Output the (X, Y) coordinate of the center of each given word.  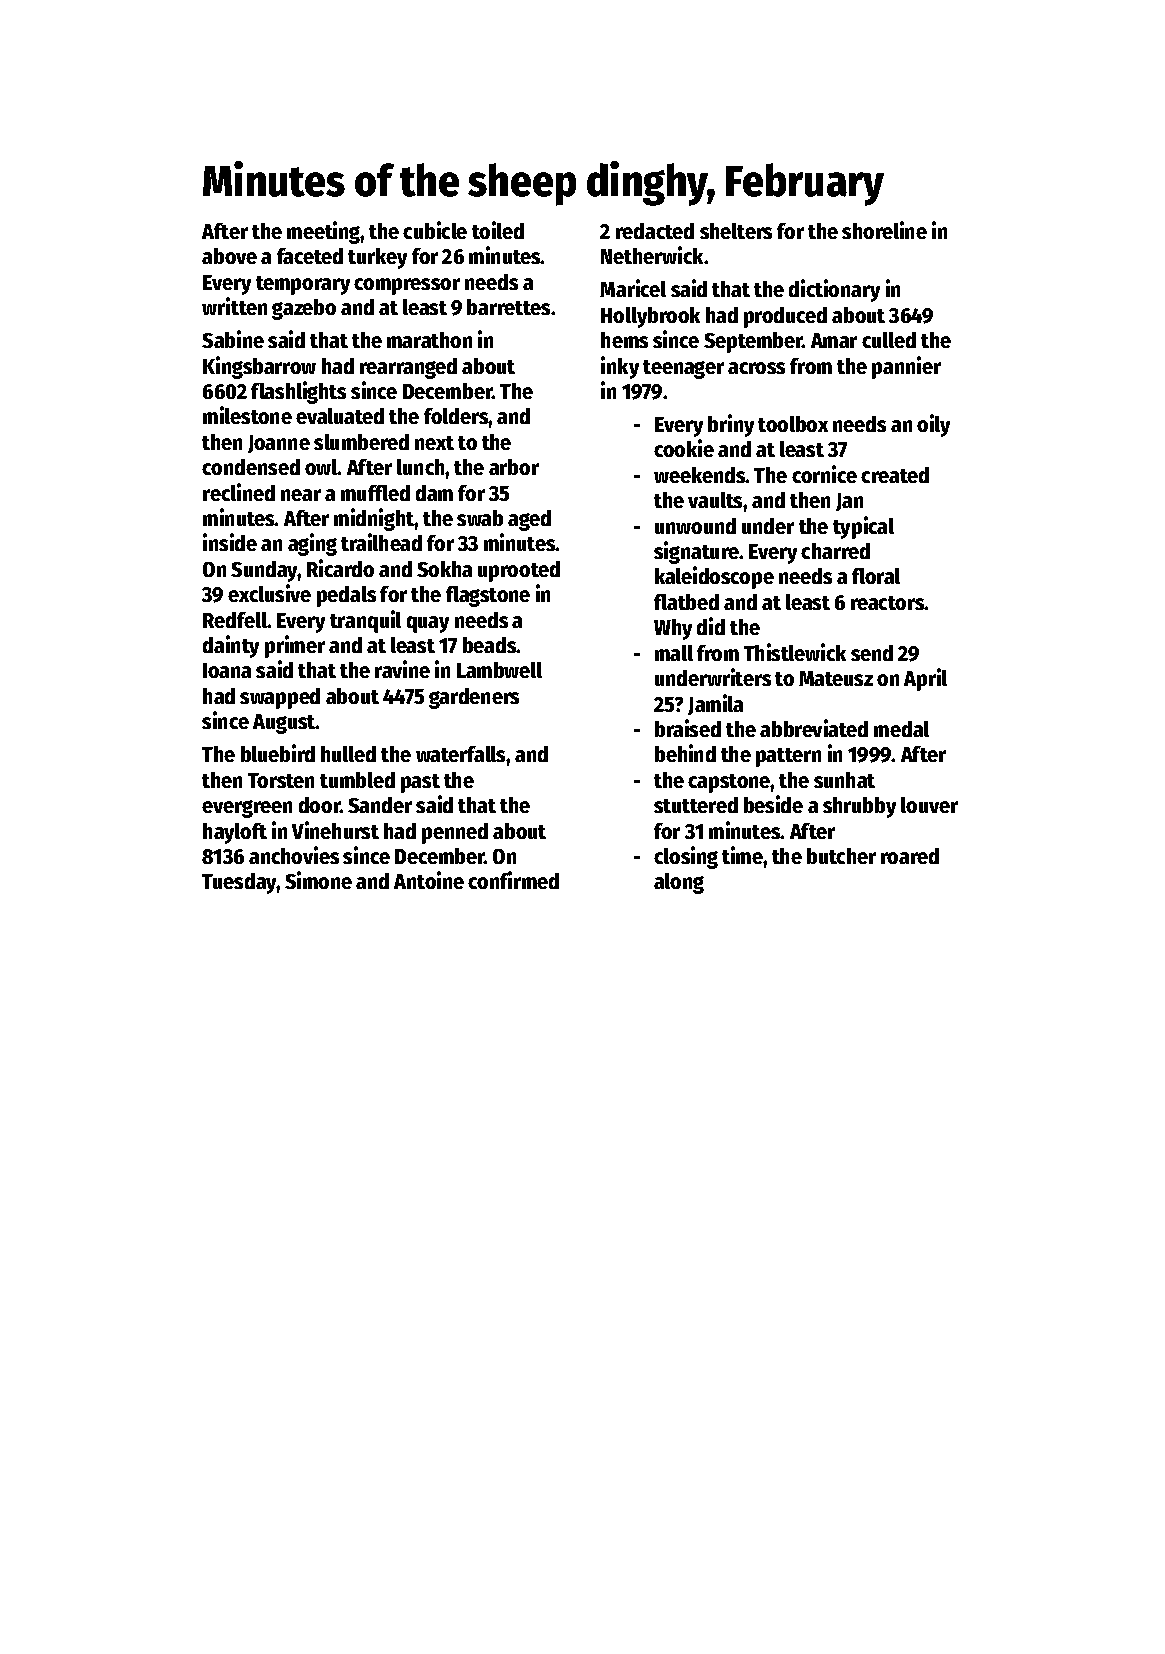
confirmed (513, 880)
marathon (429, 340)
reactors (888, 603)
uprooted (519, 571)
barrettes (508, 307)
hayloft (235, 833)
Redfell (235, 620)
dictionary (834, 290)
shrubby (859, 807)
